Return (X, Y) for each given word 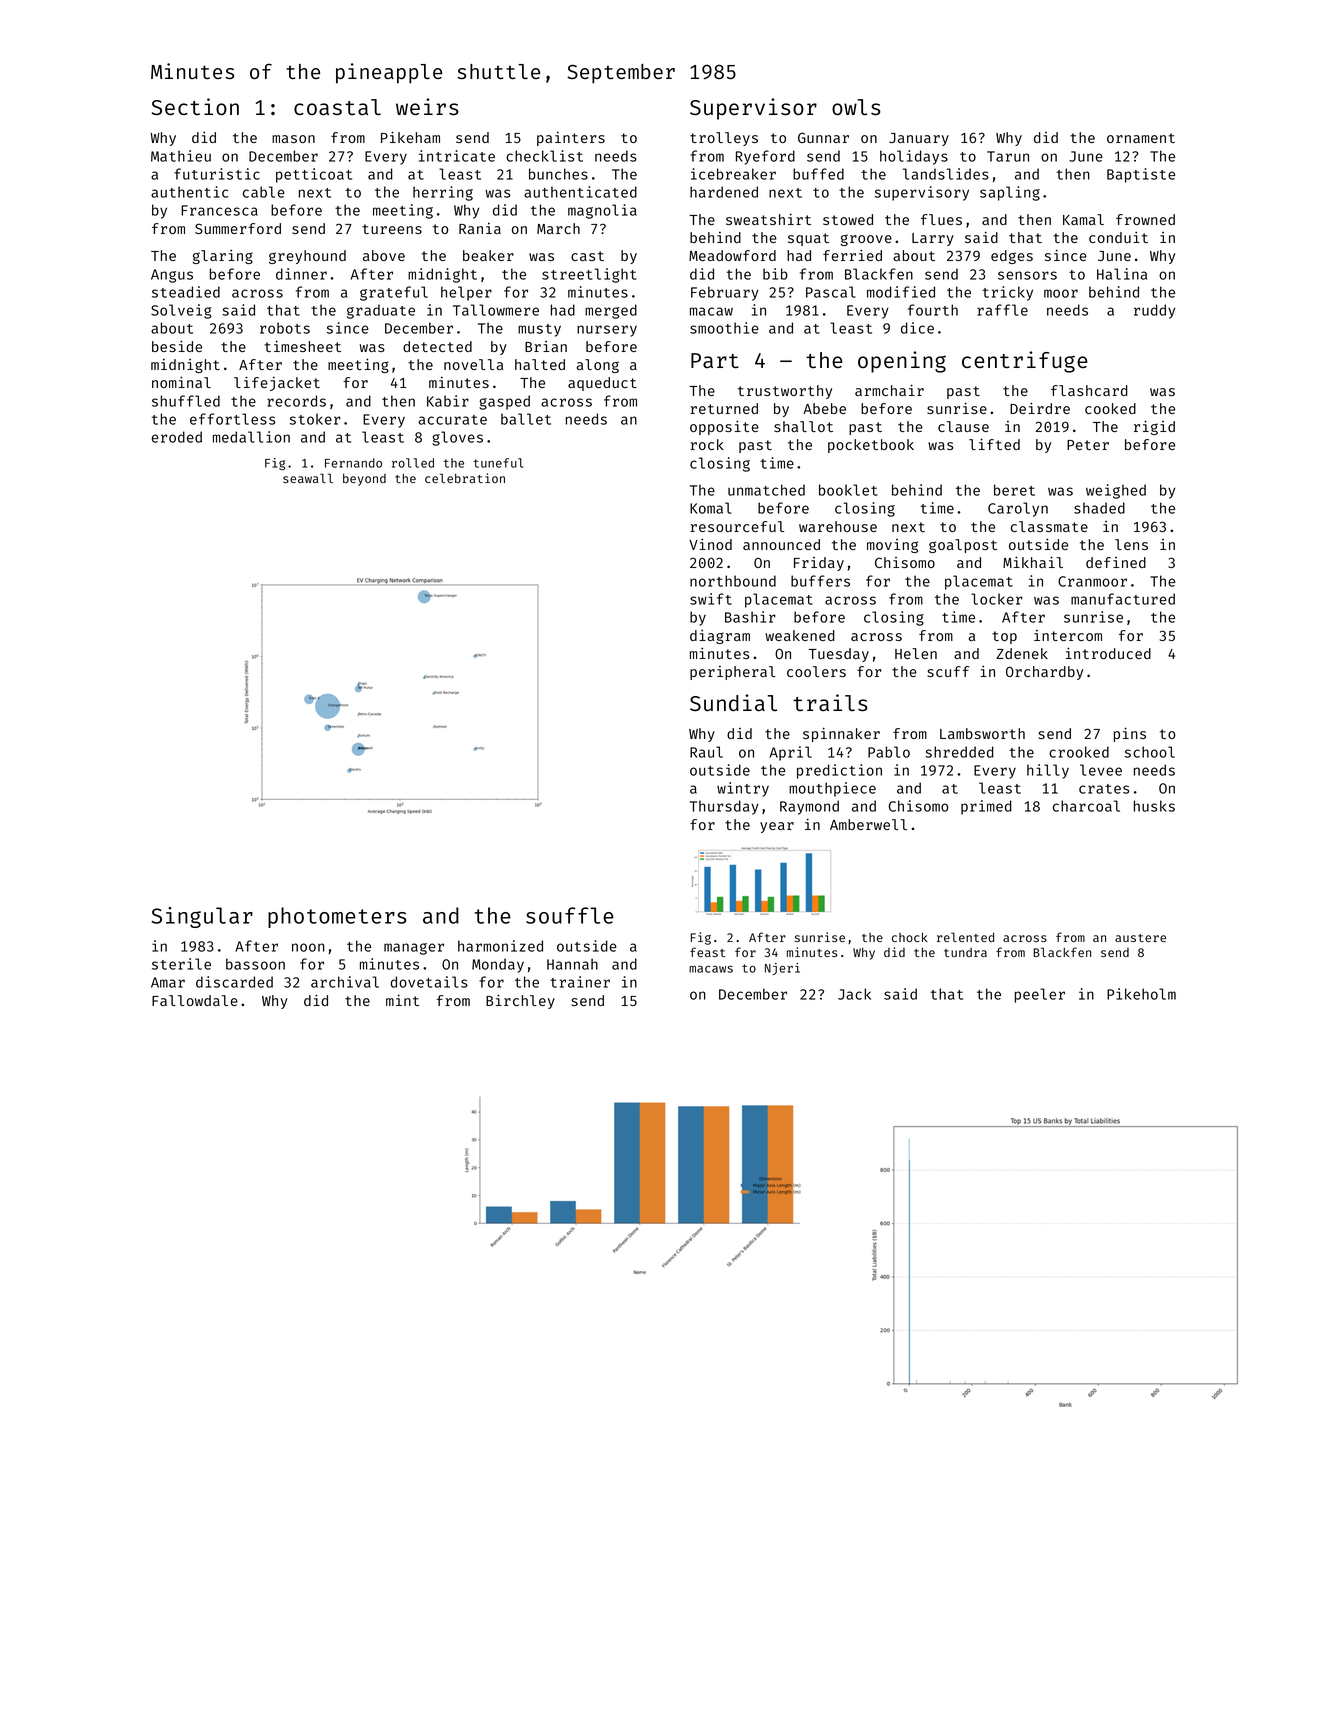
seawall (308, 478)
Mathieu (181, 156)
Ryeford (765, 157)
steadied (186, 292)
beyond (364, 480)
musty (539, 330)
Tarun (1008, 156)
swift (711, 599)
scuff (948, 671)
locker (997, 599)
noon (308, 947)
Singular (202, 917)
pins (1130, 734)
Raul (706, 752)
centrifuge (1025, 362)
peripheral (733, 673)
